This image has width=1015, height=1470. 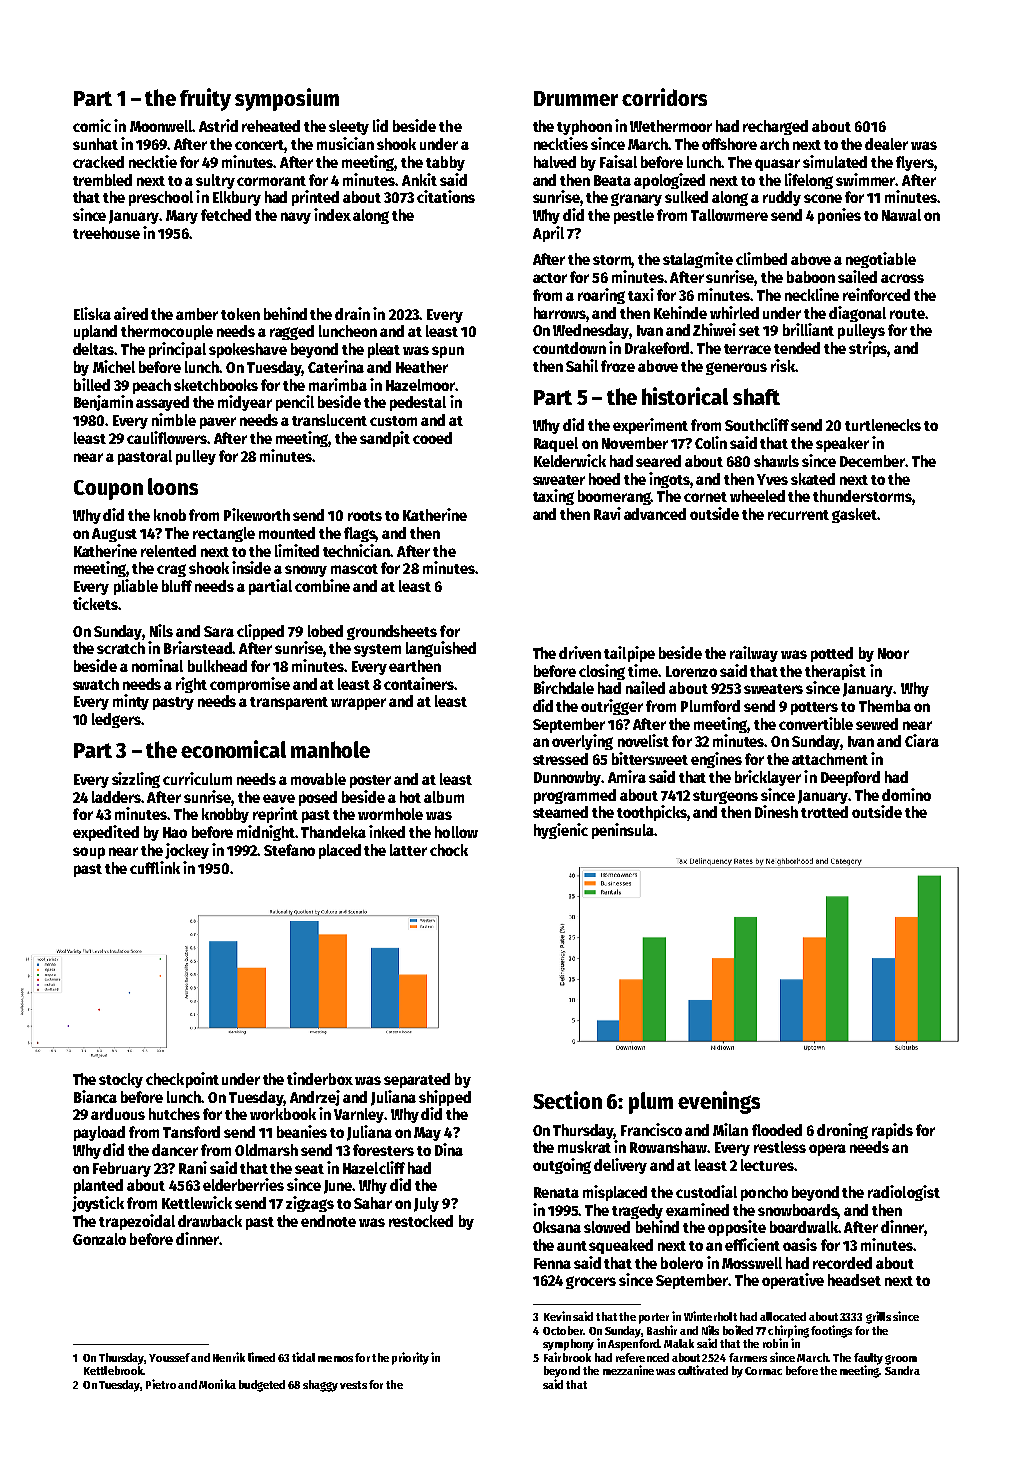 What do you see at coordinates (623, 831) in the image?
I see `peninsula` at bounding box center [623, 831].
